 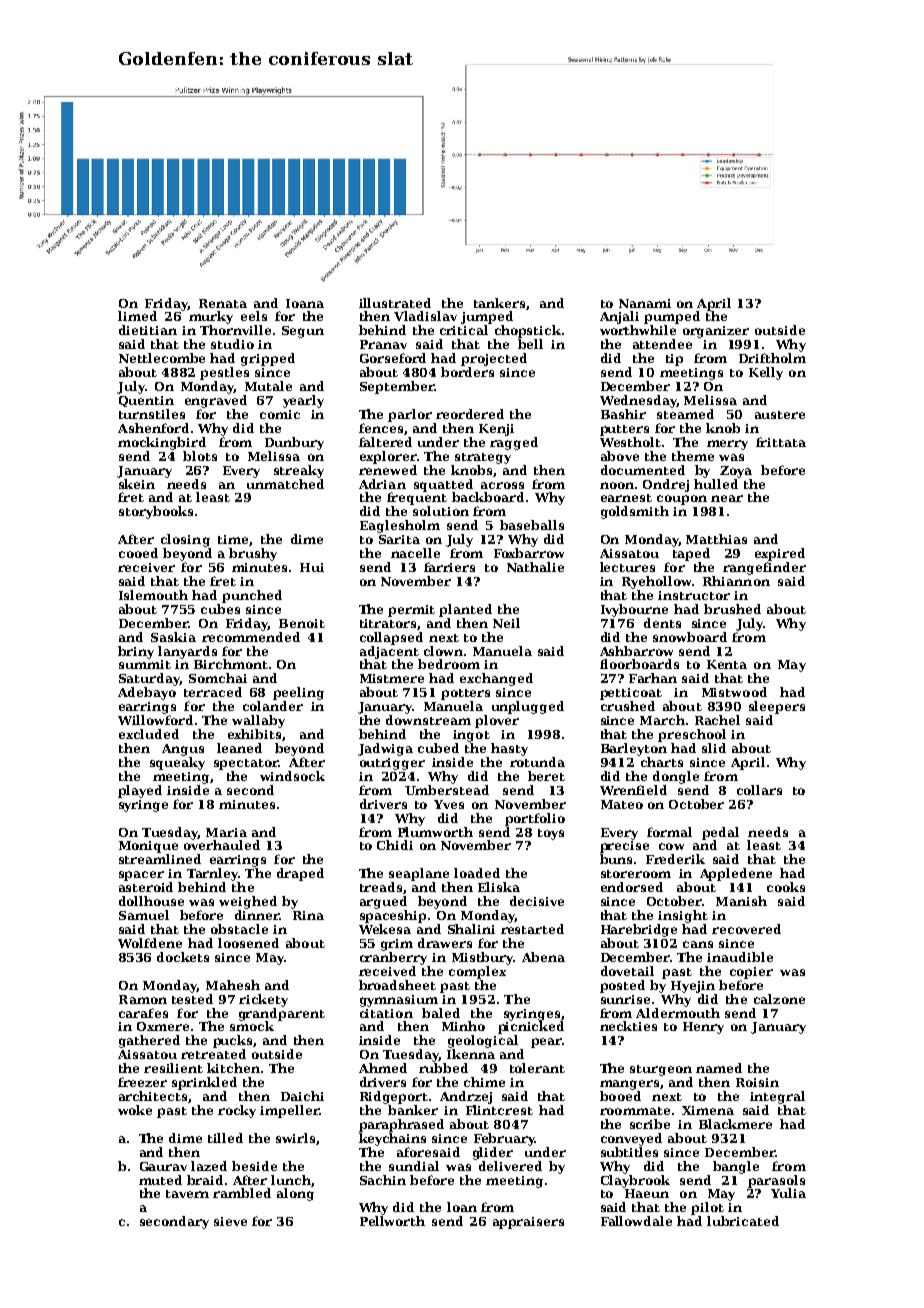 What do you see at coordinates (693, 456) in the image?
I see `theme` at bounding box center [693, 456].
